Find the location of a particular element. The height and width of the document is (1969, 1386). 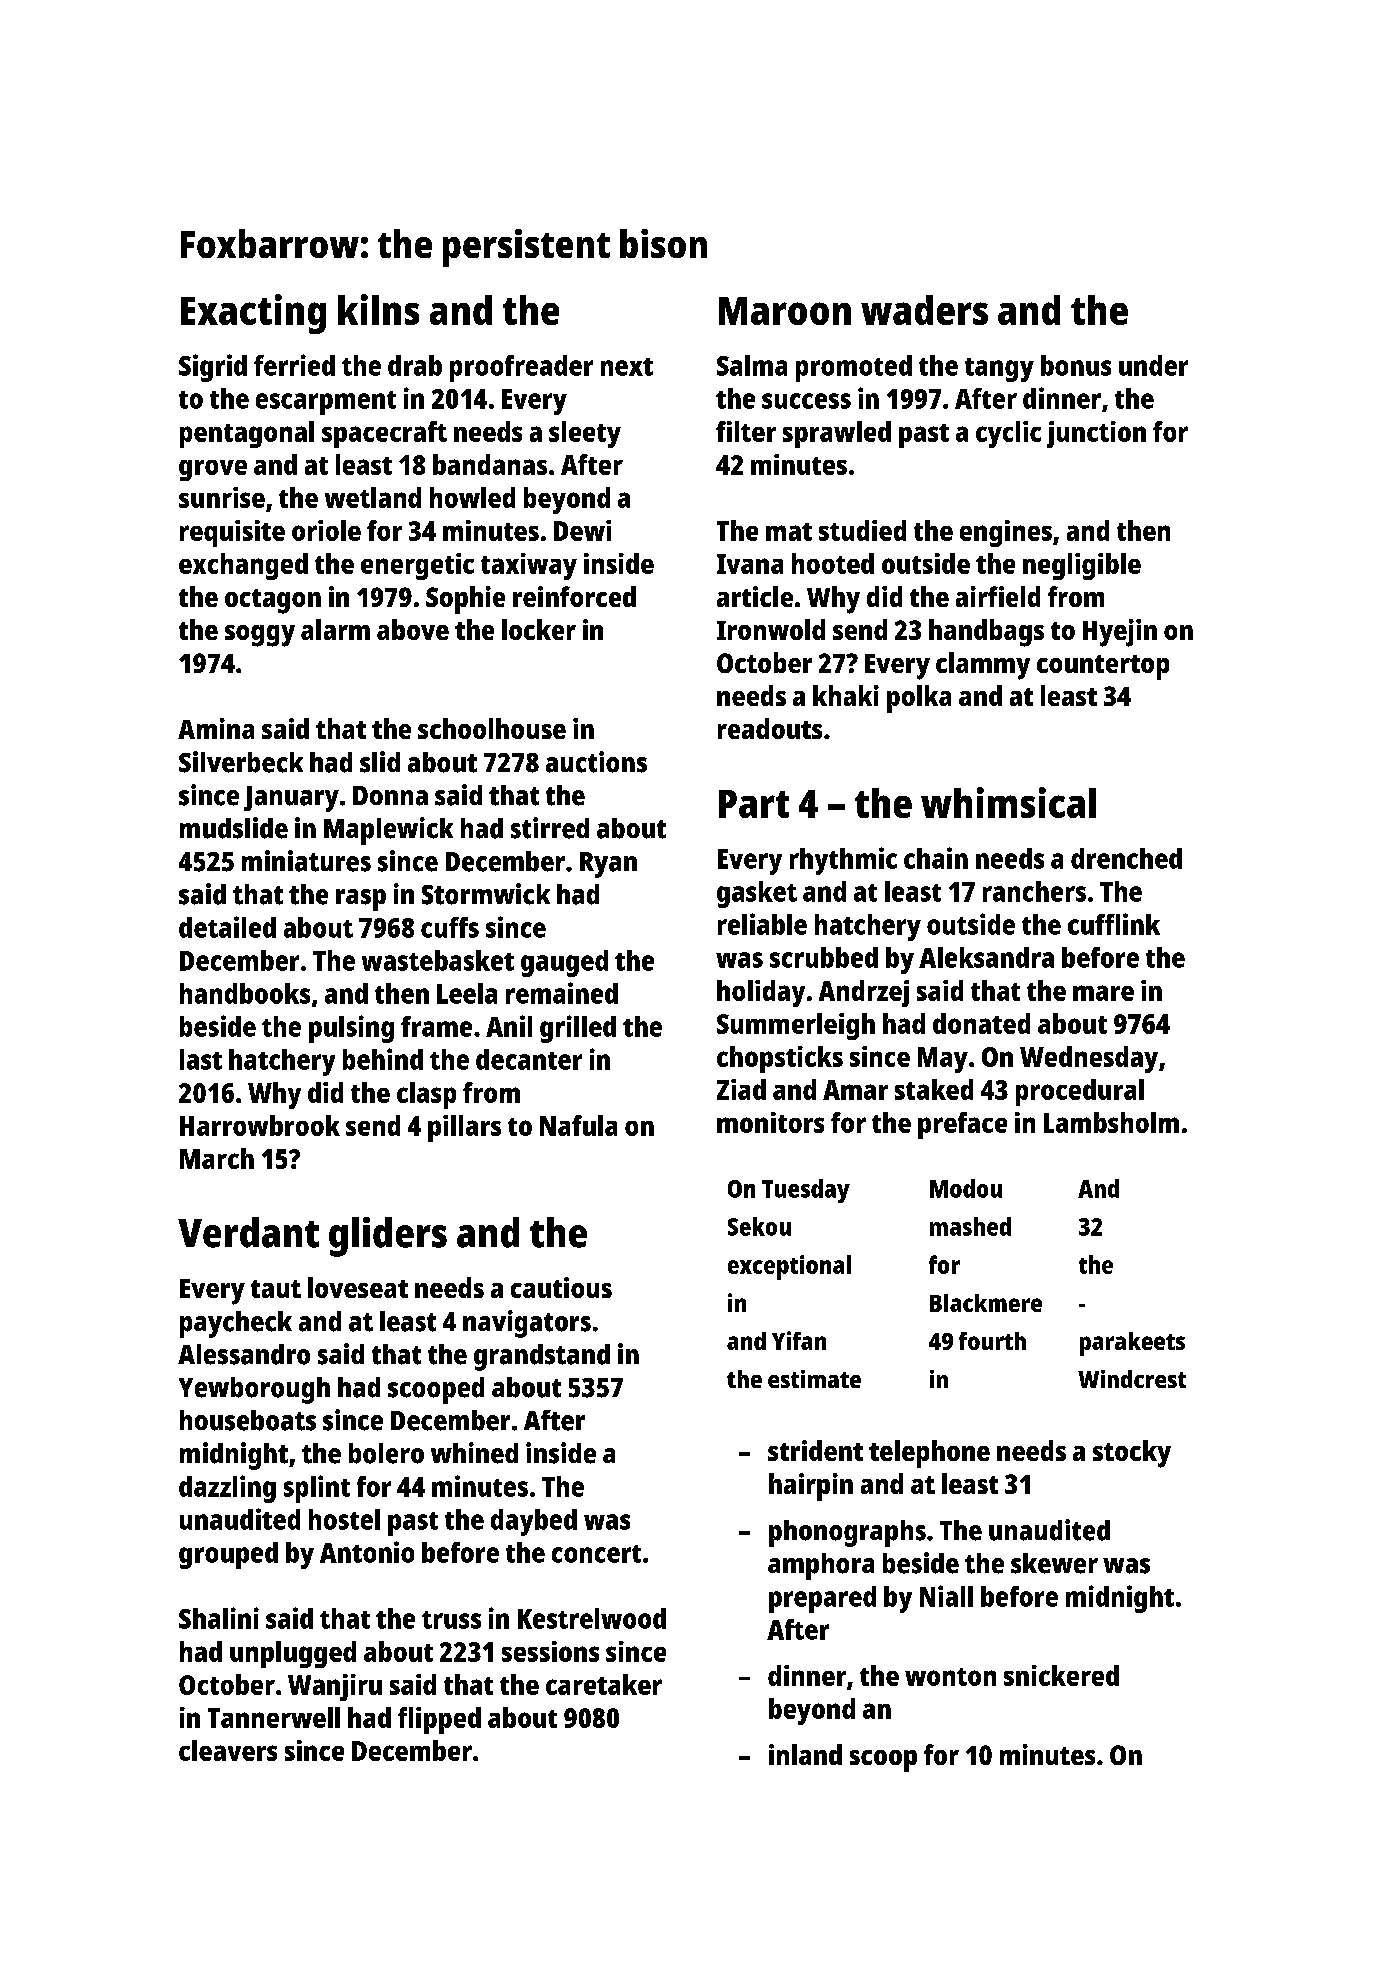

escarpment is located at coordinates (326, 403).
